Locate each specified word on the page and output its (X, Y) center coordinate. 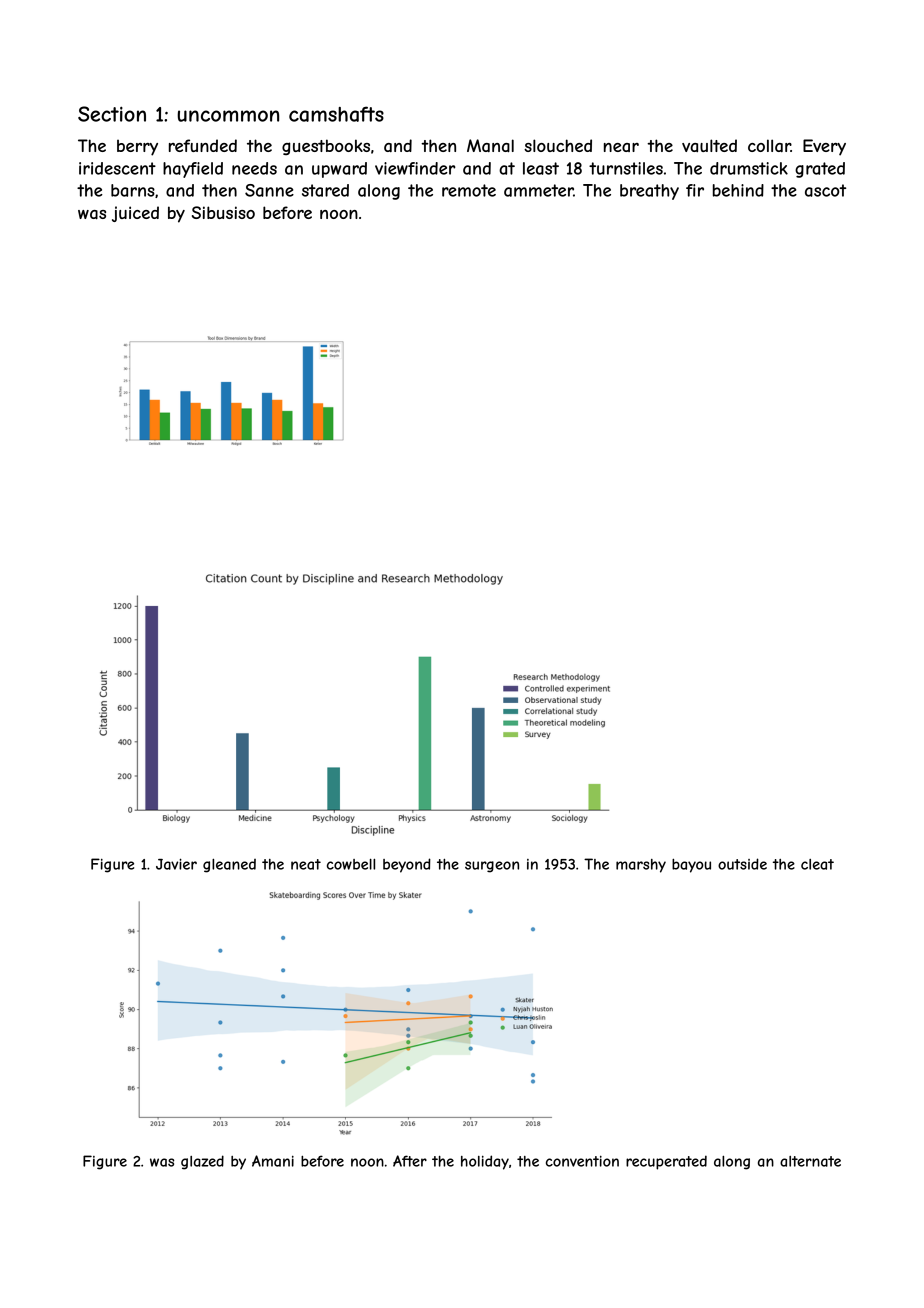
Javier (176, 864)
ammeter (538, 190)
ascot (825, 190)
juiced (135, 214)
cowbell (351, 864)
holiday (485, 1162)
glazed (202, 1162)
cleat (817, 864)
